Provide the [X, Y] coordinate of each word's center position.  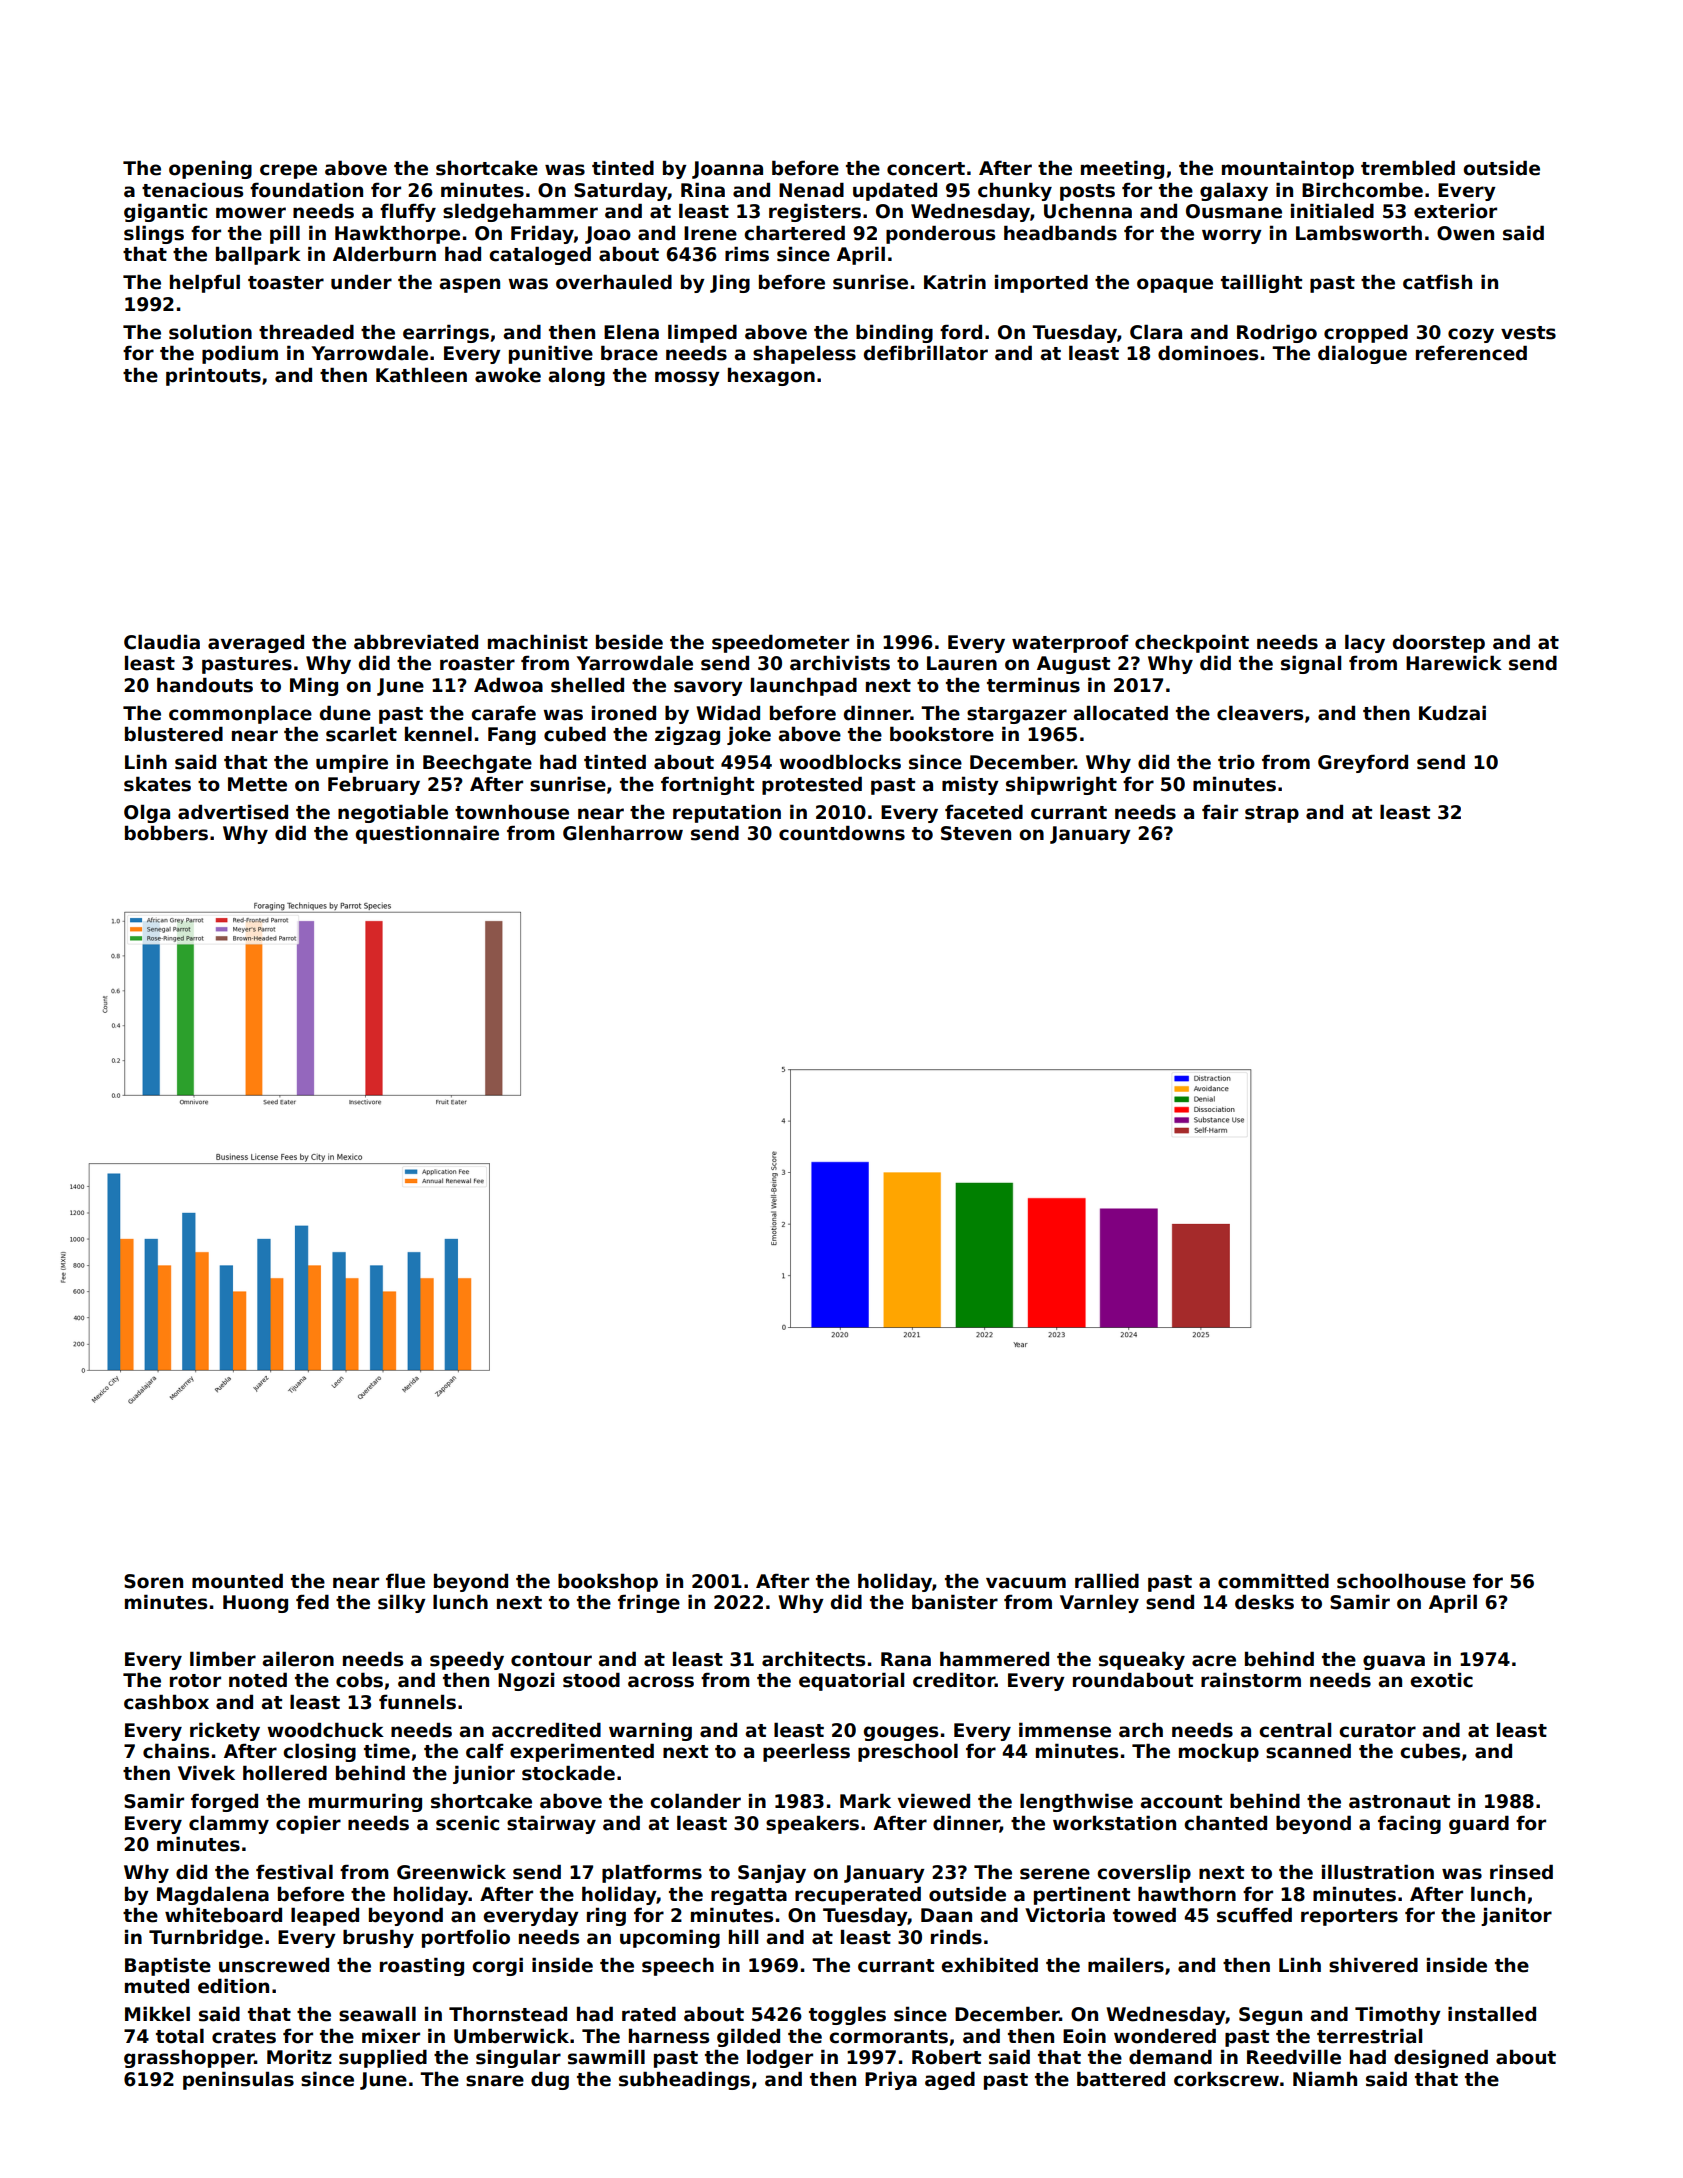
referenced [1471, 353]
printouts [213, 376]
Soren [153, 1581]
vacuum [1026, 1583]
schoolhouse [1401, 1581]
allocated [1121, 713]
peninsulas [238, 2080]
